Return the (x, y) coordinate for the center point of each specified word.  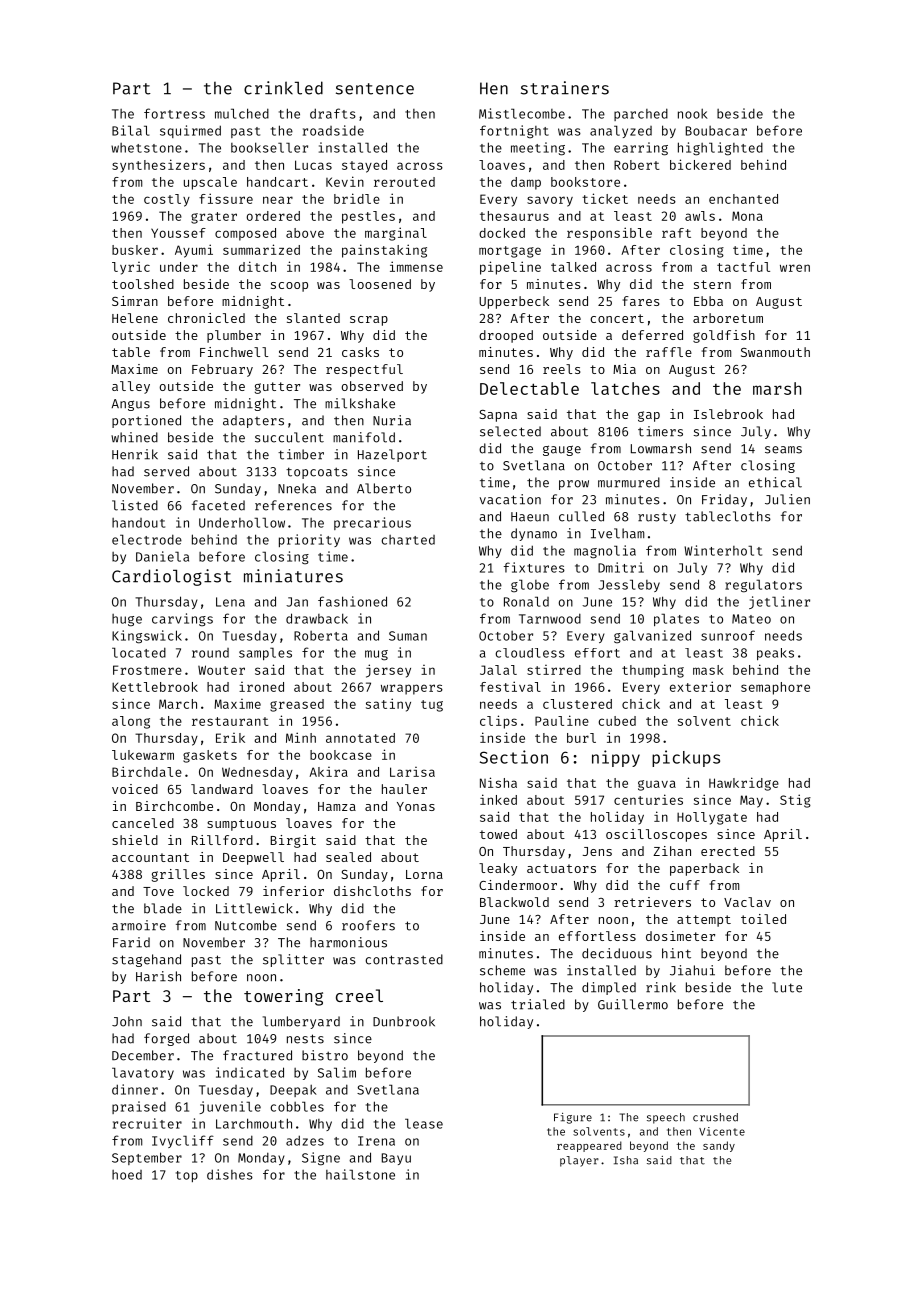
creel (359, 995)
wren (795, 268)
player (579, 1161)
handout (138, 523)
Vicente (722, 1131)
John (127, 1021)
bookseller (269, 147)
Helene (135, 318)
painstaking (384, 251)
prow (574, 485)
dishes (230, 1174)
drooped (506, 336)
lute (787, 987)
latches (625, 388)
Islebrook (728, 414)
